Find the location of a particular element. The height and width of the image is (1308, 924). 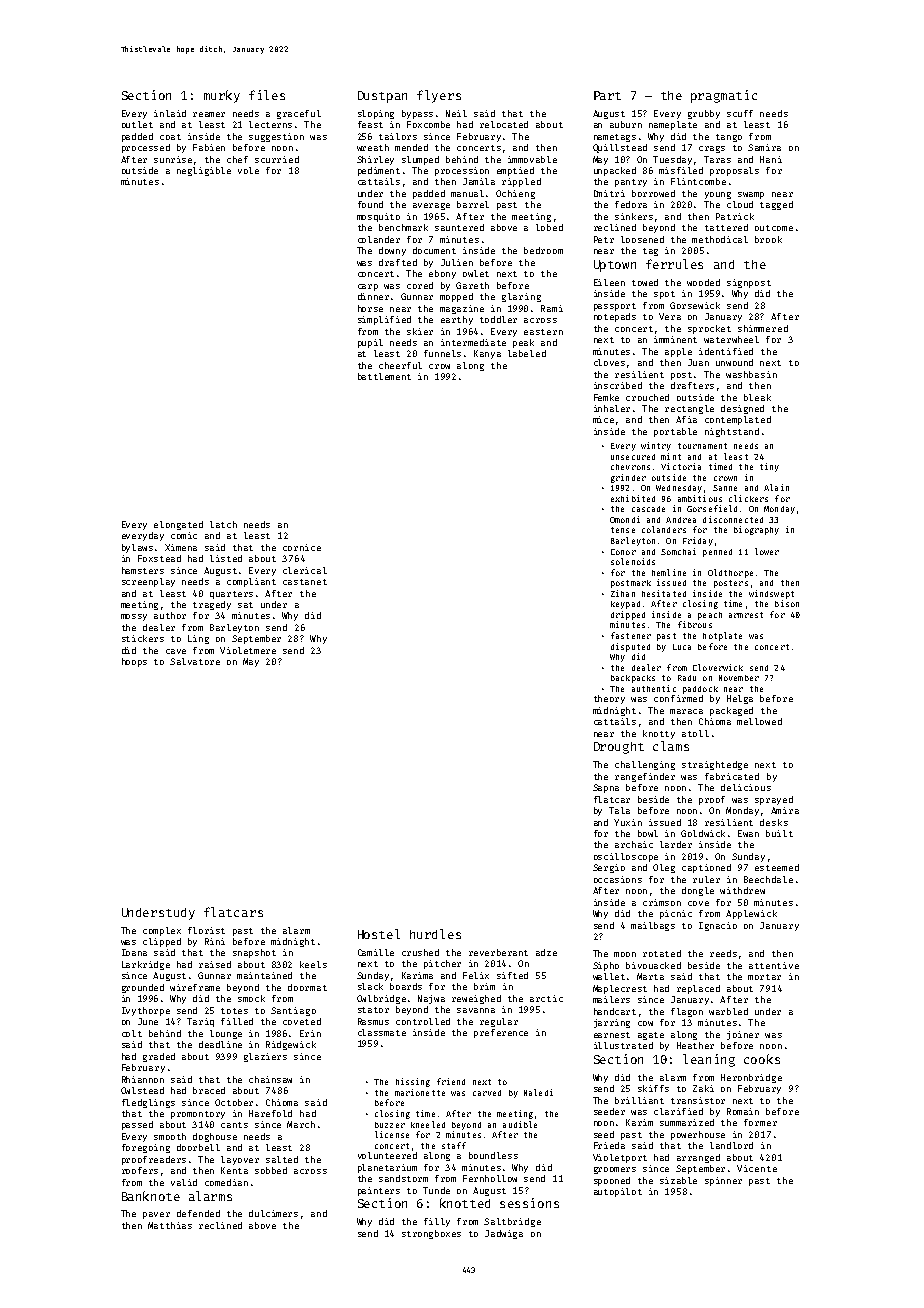

Beechdale is located at coordinates (768, 879).
